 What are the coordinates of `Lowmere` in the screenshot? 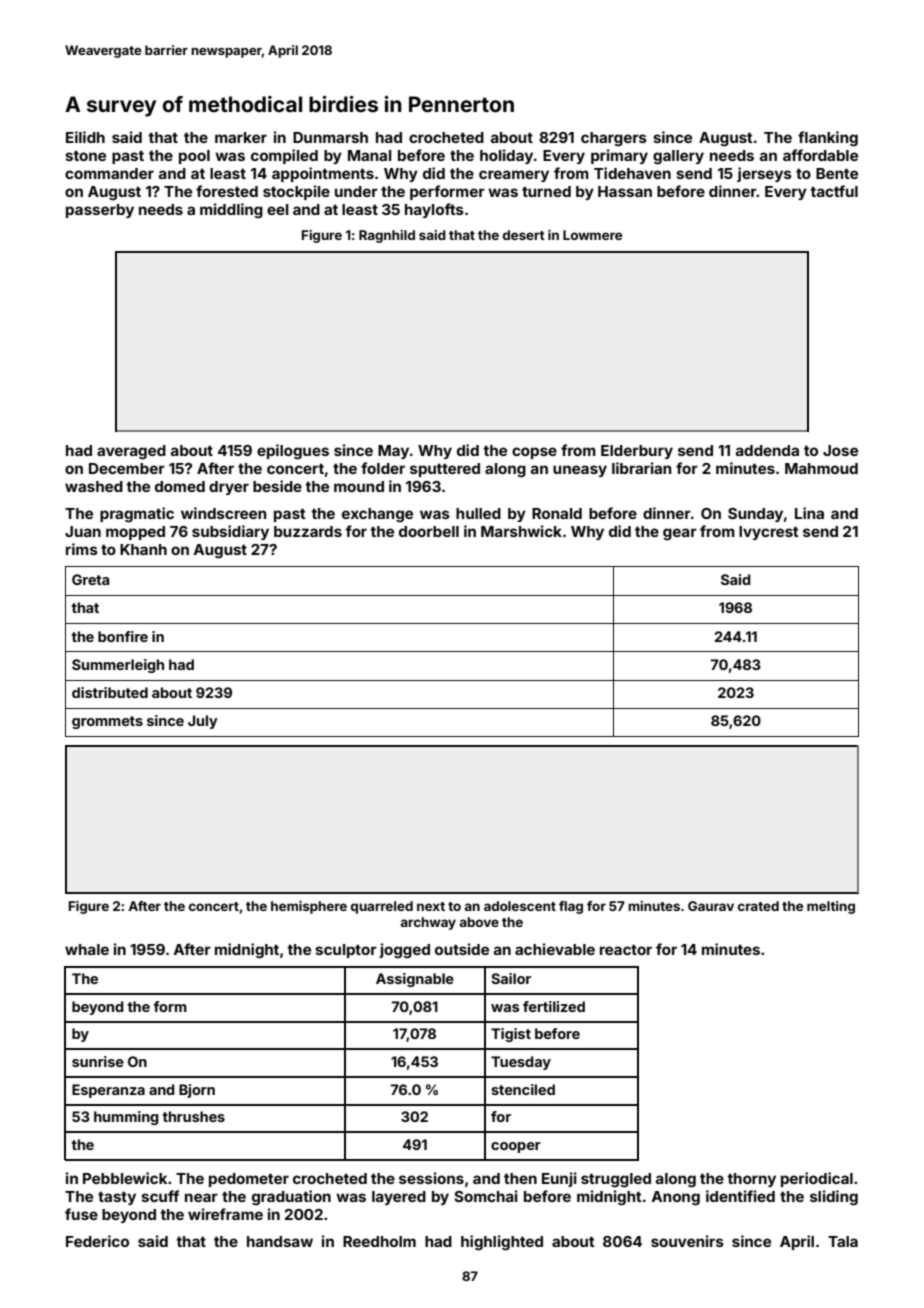 It's located at (592, 235).
